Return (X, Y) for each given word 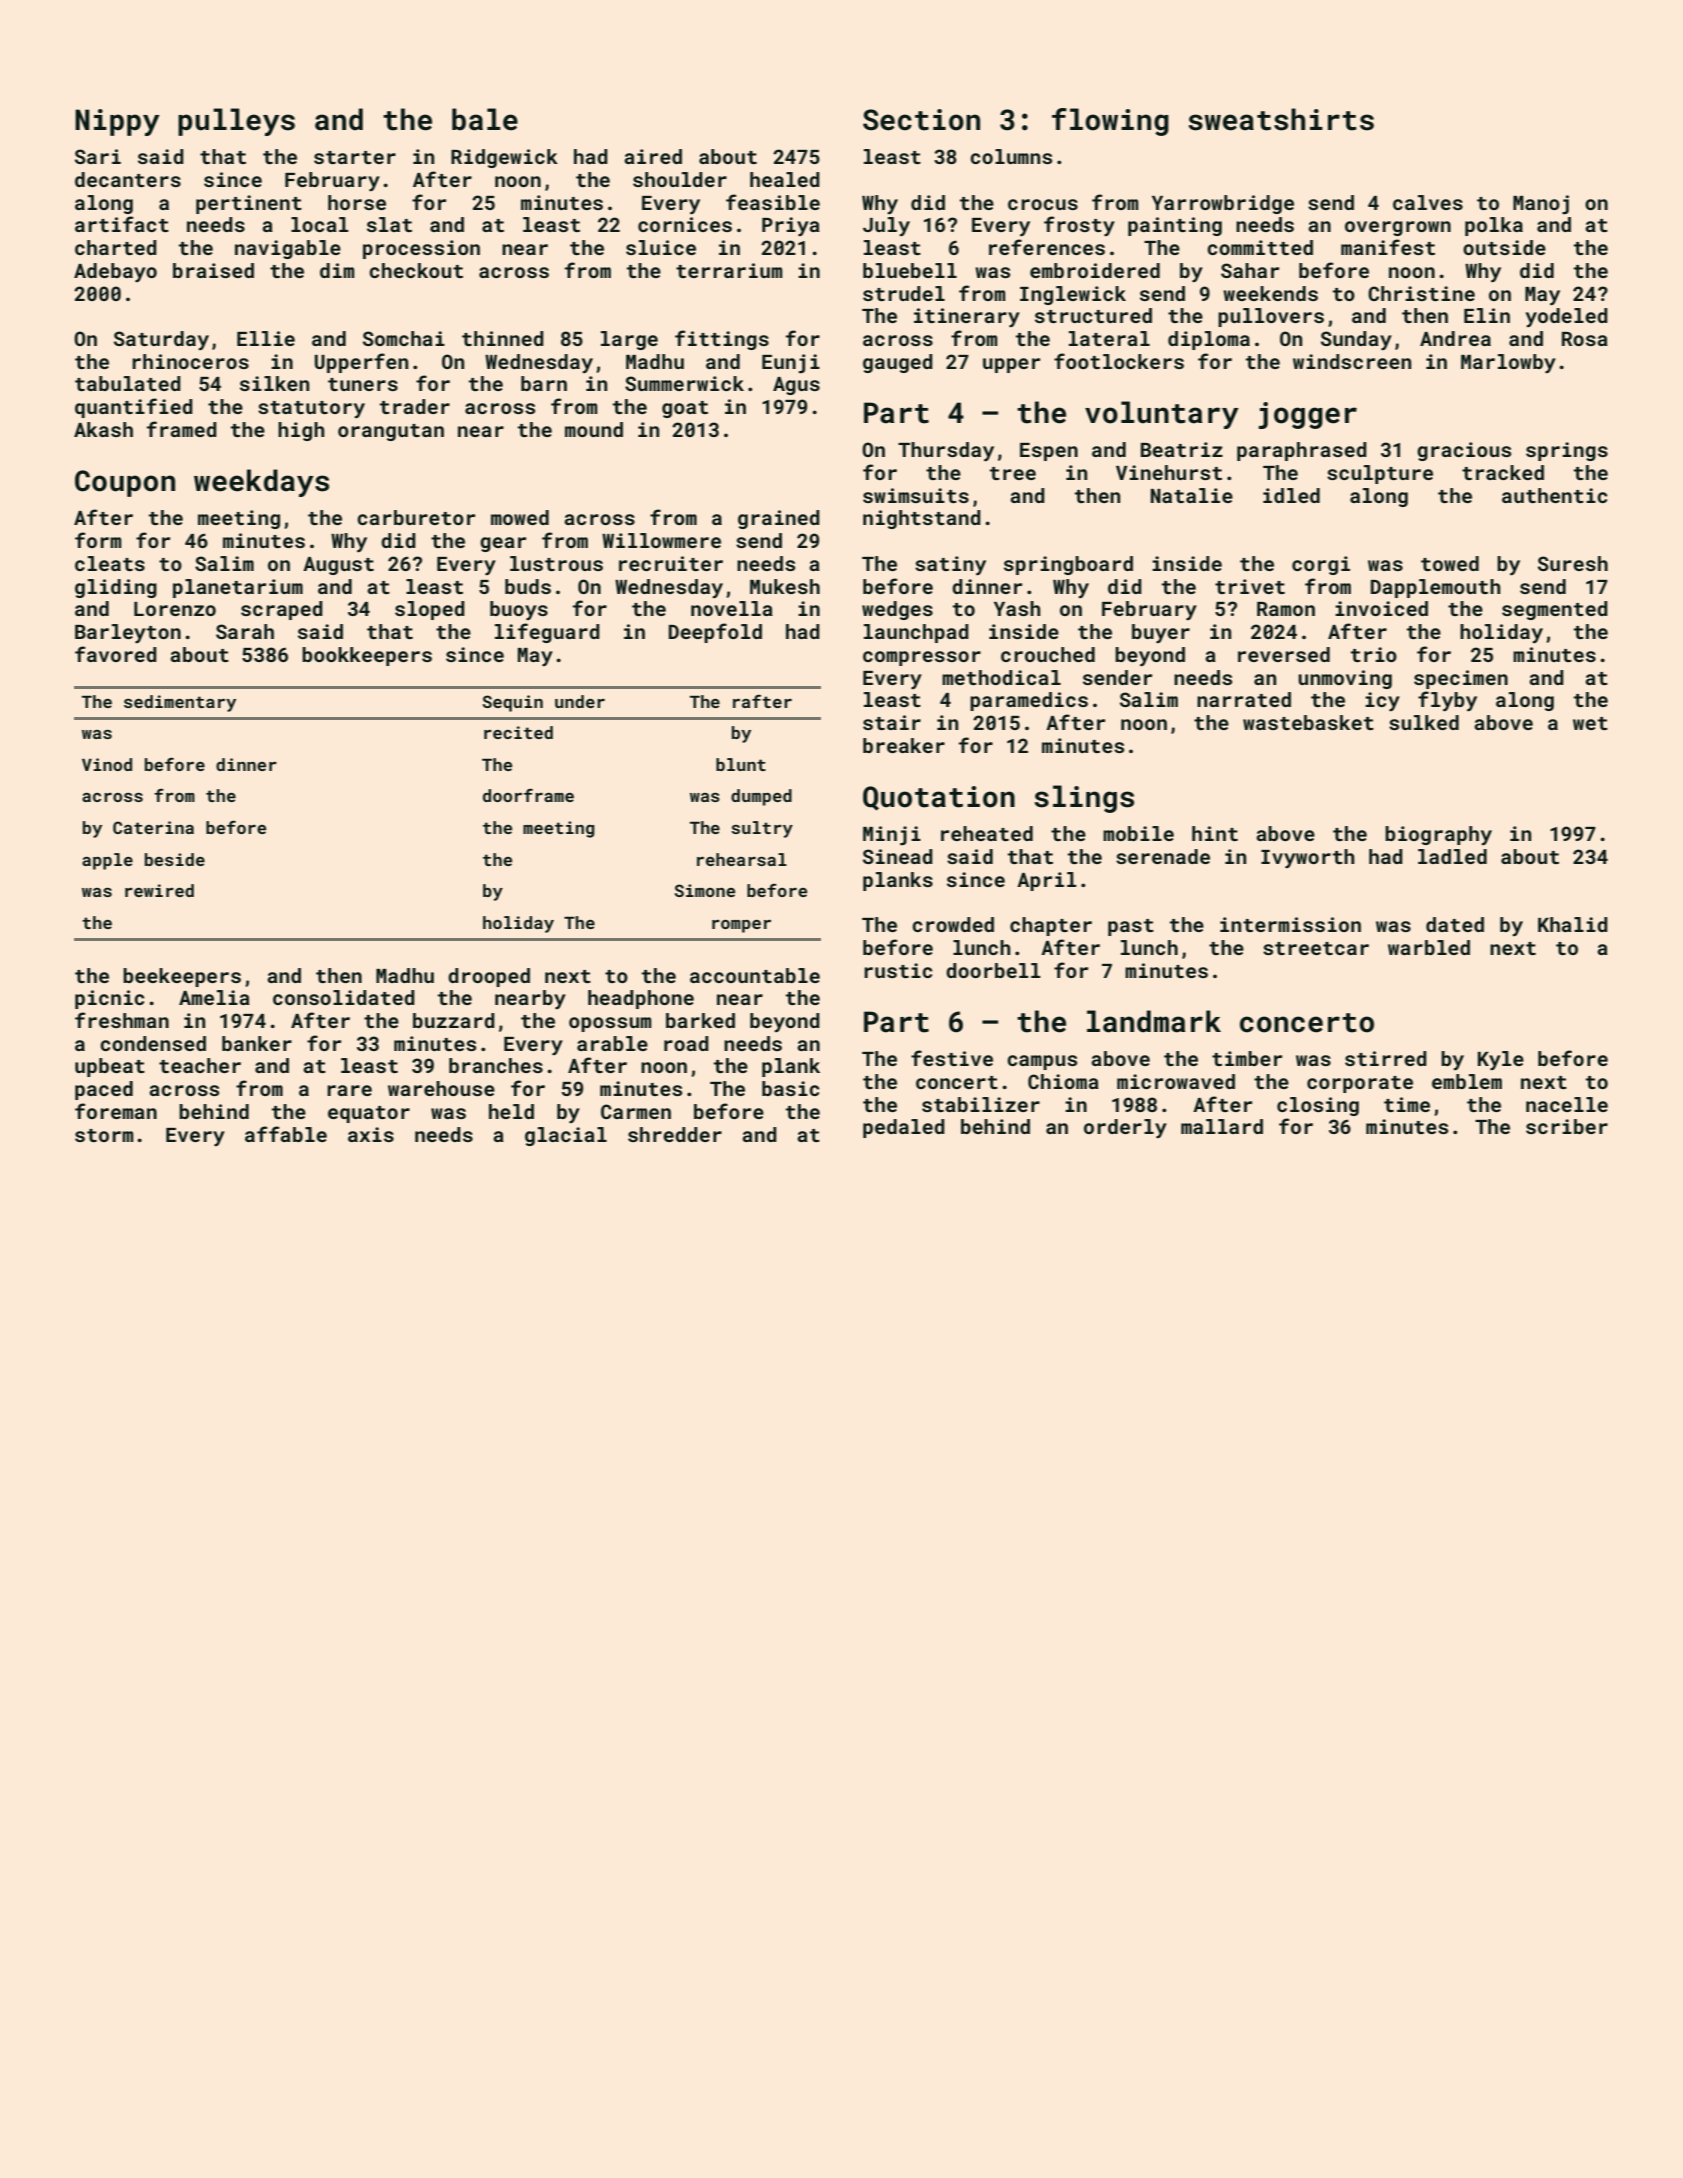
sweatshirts (1281, 119)
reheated (987, 833)
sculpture (1380, 474)
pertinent (249, 204)
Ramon (1286, 609)
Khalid (1573, 924)
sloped (430, 610)
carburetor (416, 517)
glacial (566, 1136)
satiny (950, 566)
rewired (159, 890)
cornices (685, 224)
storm (104, 1135)
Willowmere (661, 540)
